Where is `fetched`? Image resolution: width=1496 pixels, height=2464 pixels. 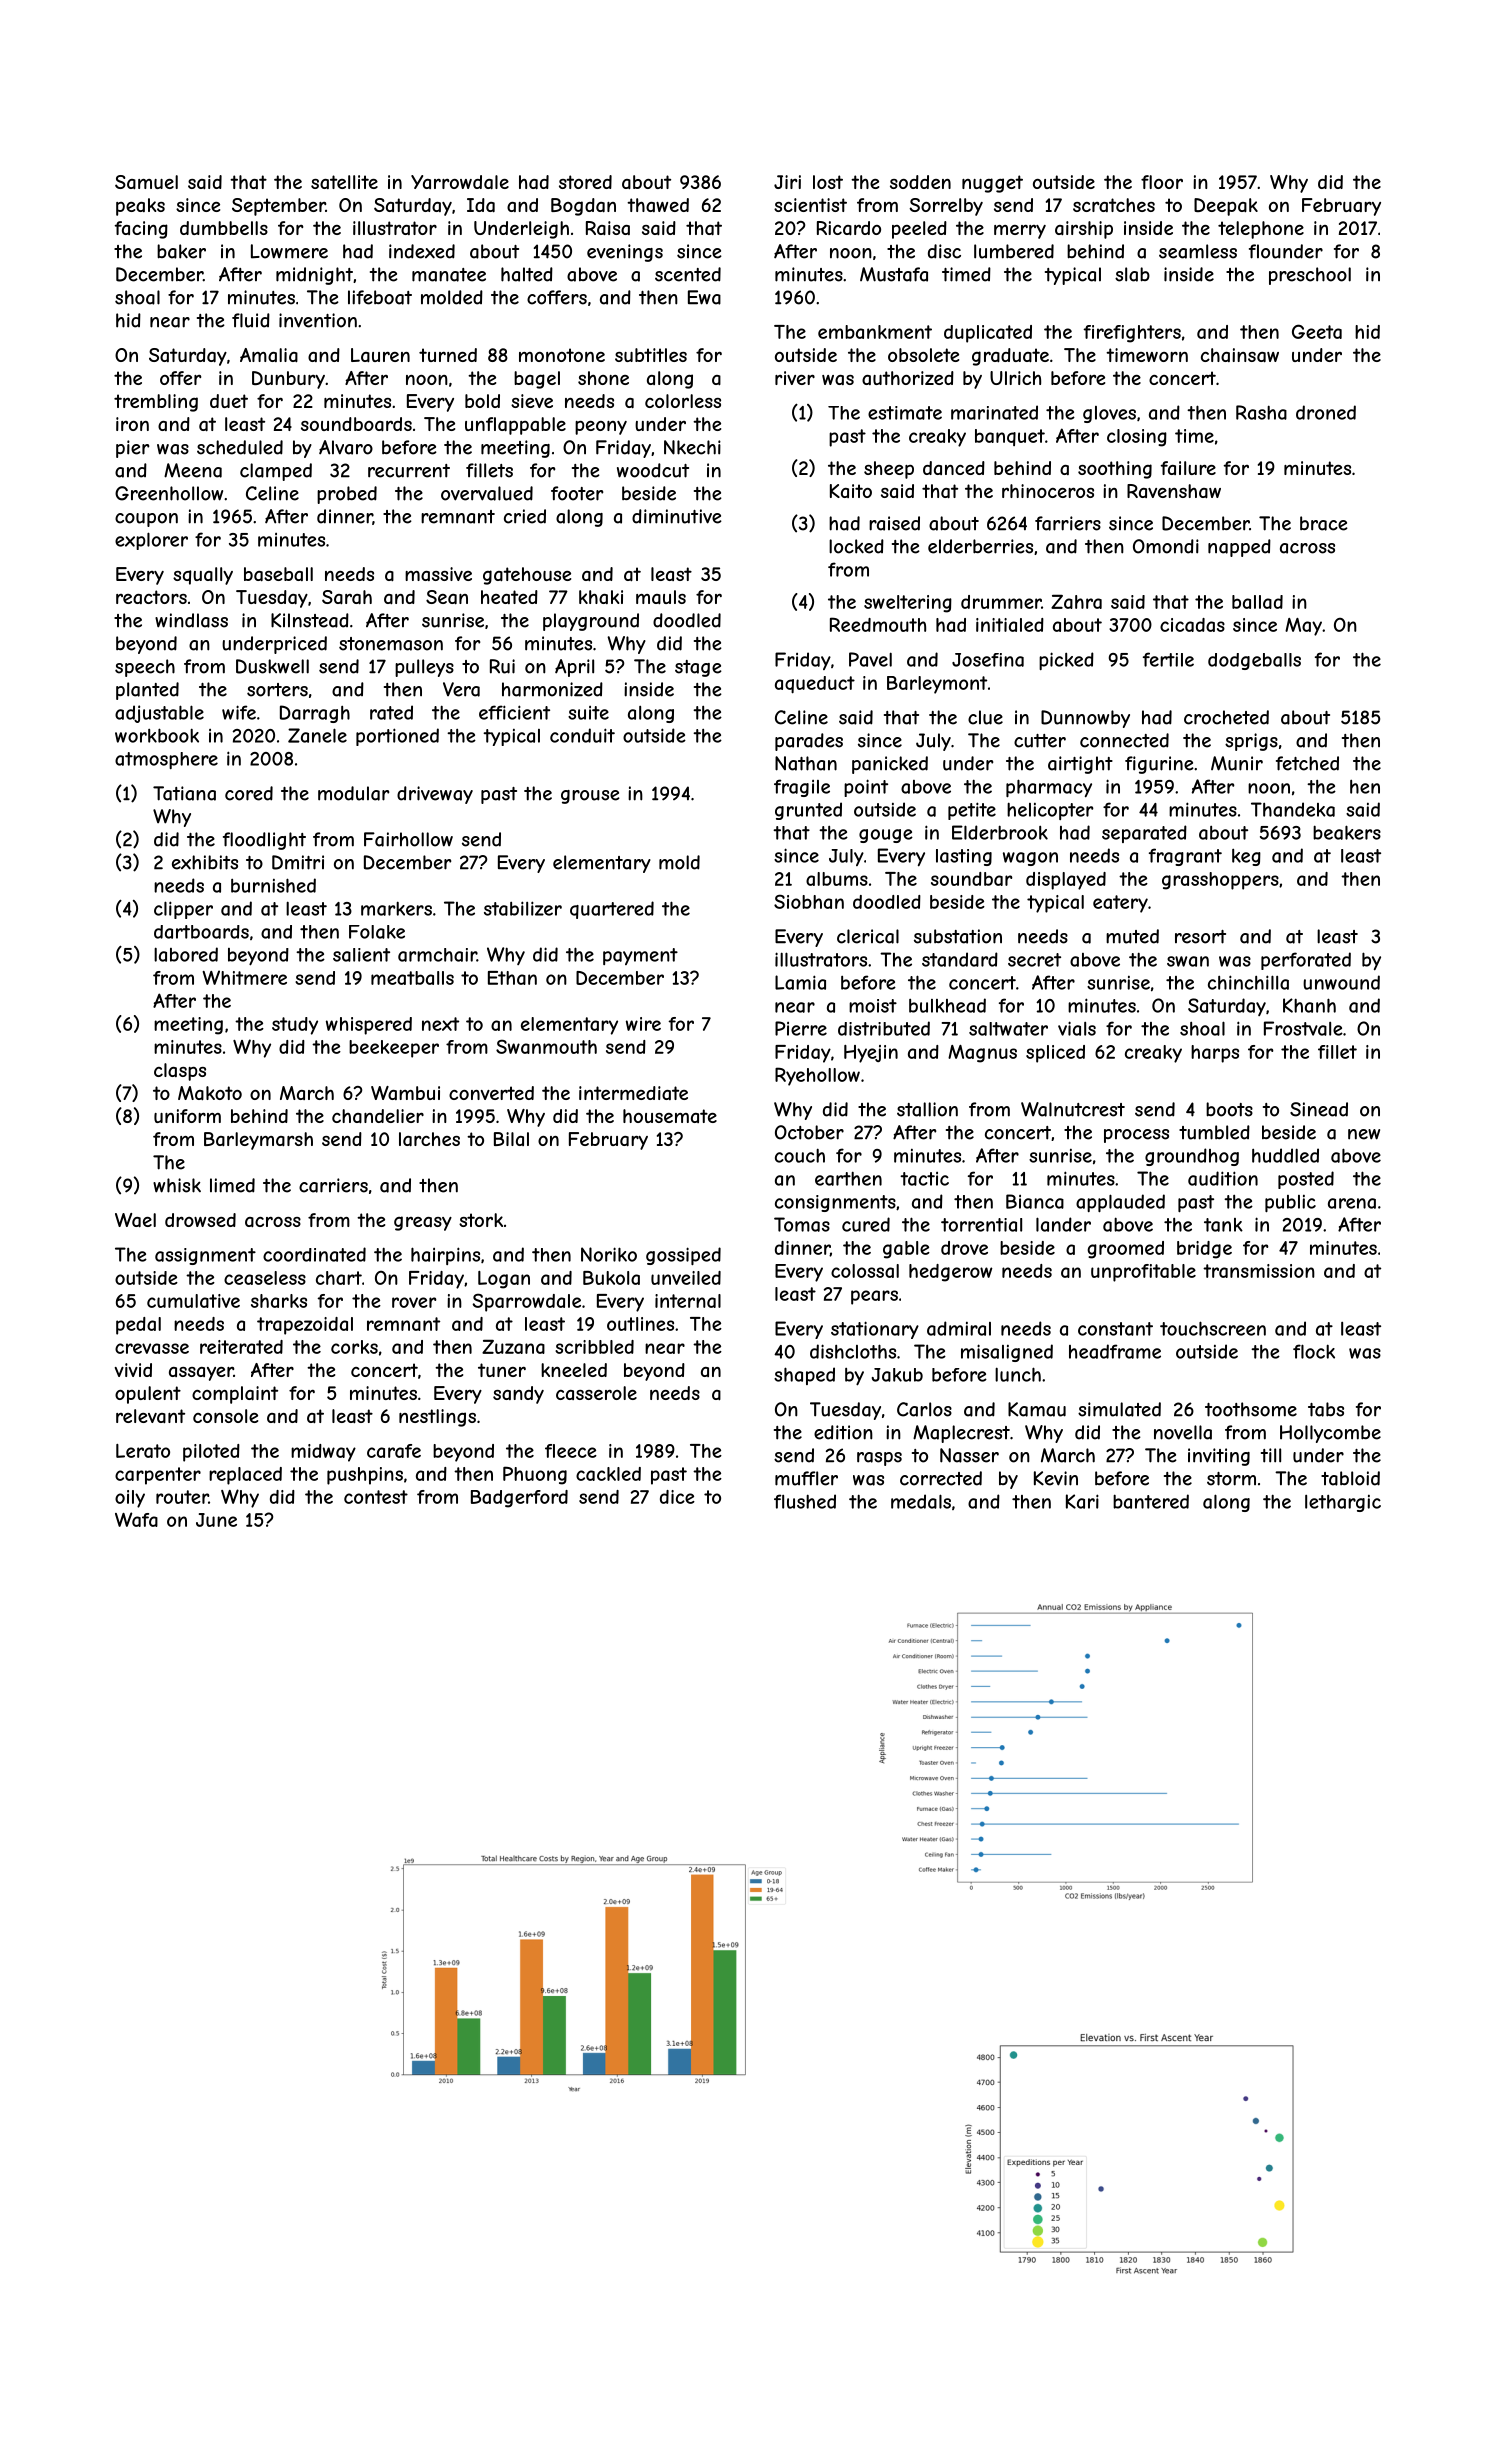 fetched is located at coordinates (1307, 763).
